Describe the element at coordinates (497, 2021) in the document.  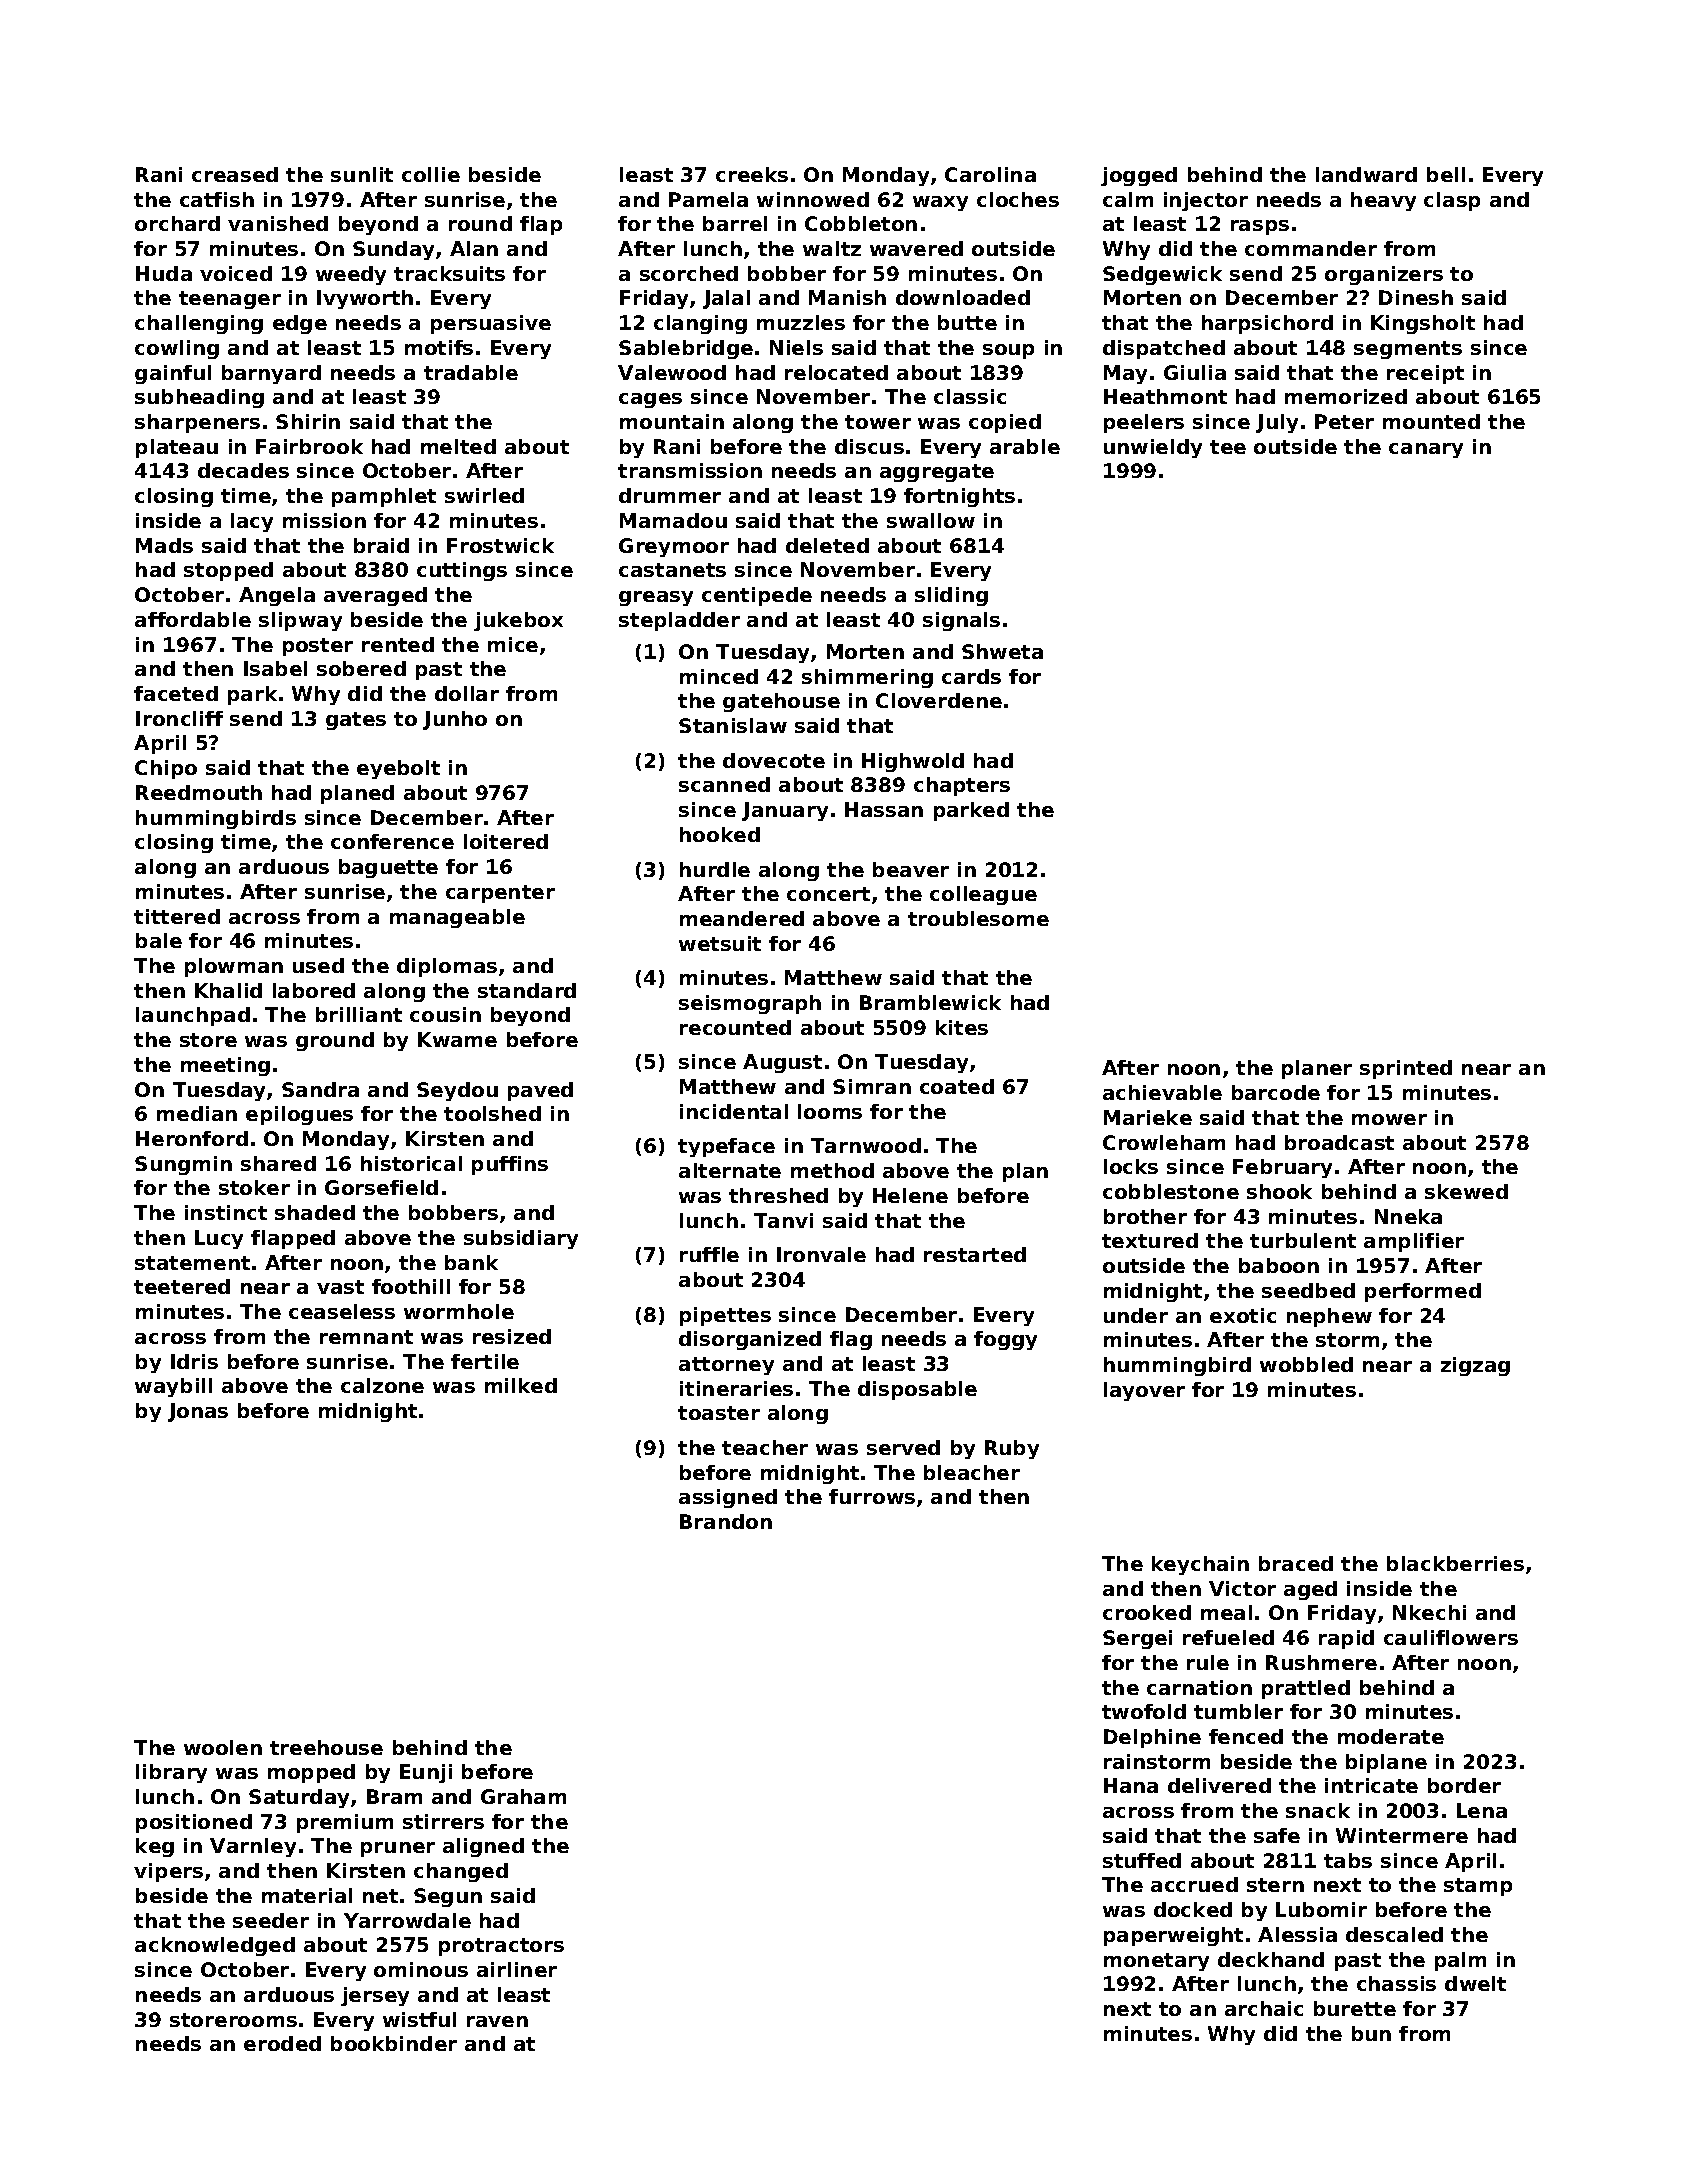
I see `raven` at that location.
